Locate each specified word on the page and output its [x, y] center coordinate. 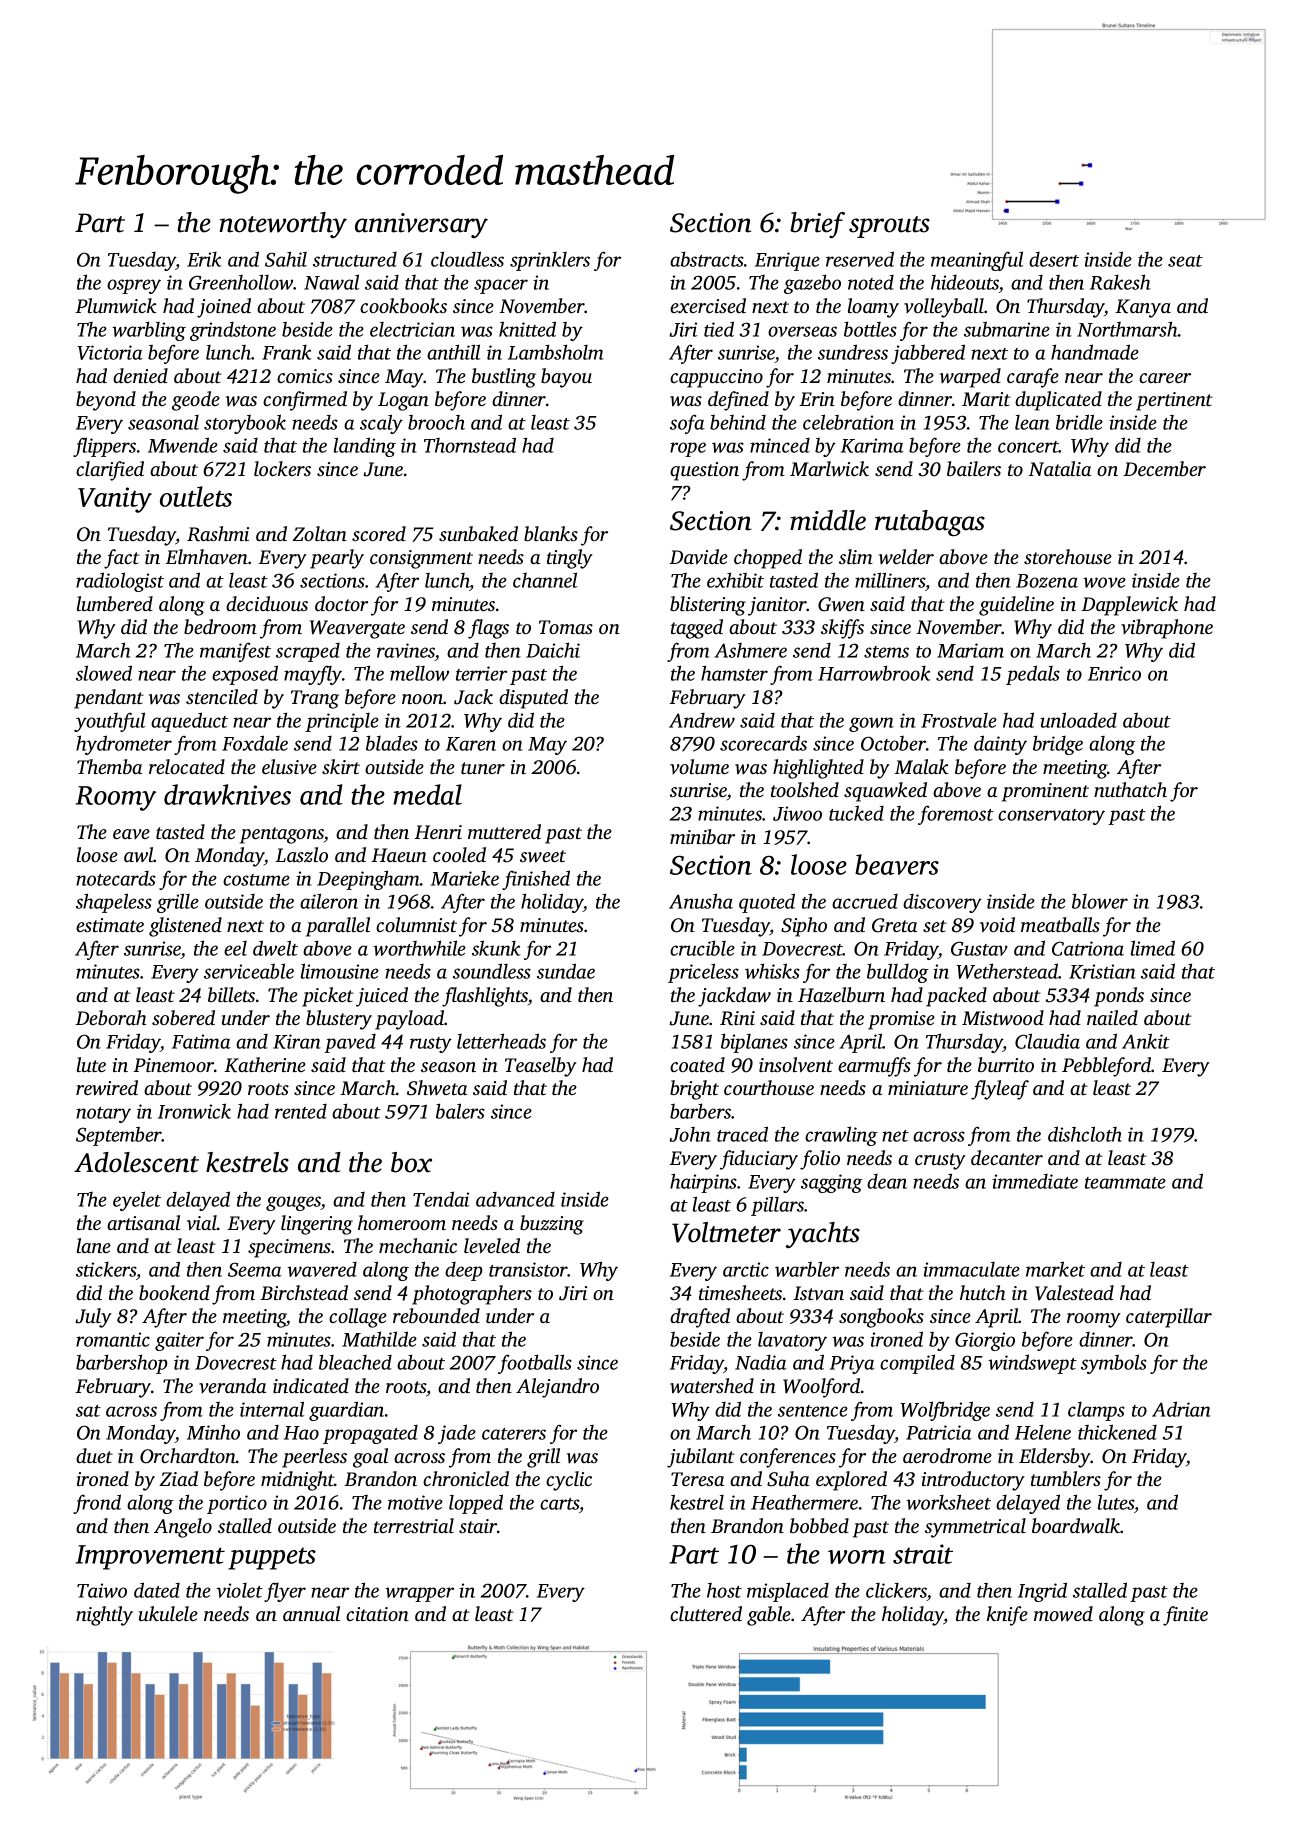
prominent [1045, 792]
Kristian [1102, 971]
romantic [113, 1339]
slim [856, 556]
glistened [185, 927]
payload [409, 1020]
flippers [104, 447]
